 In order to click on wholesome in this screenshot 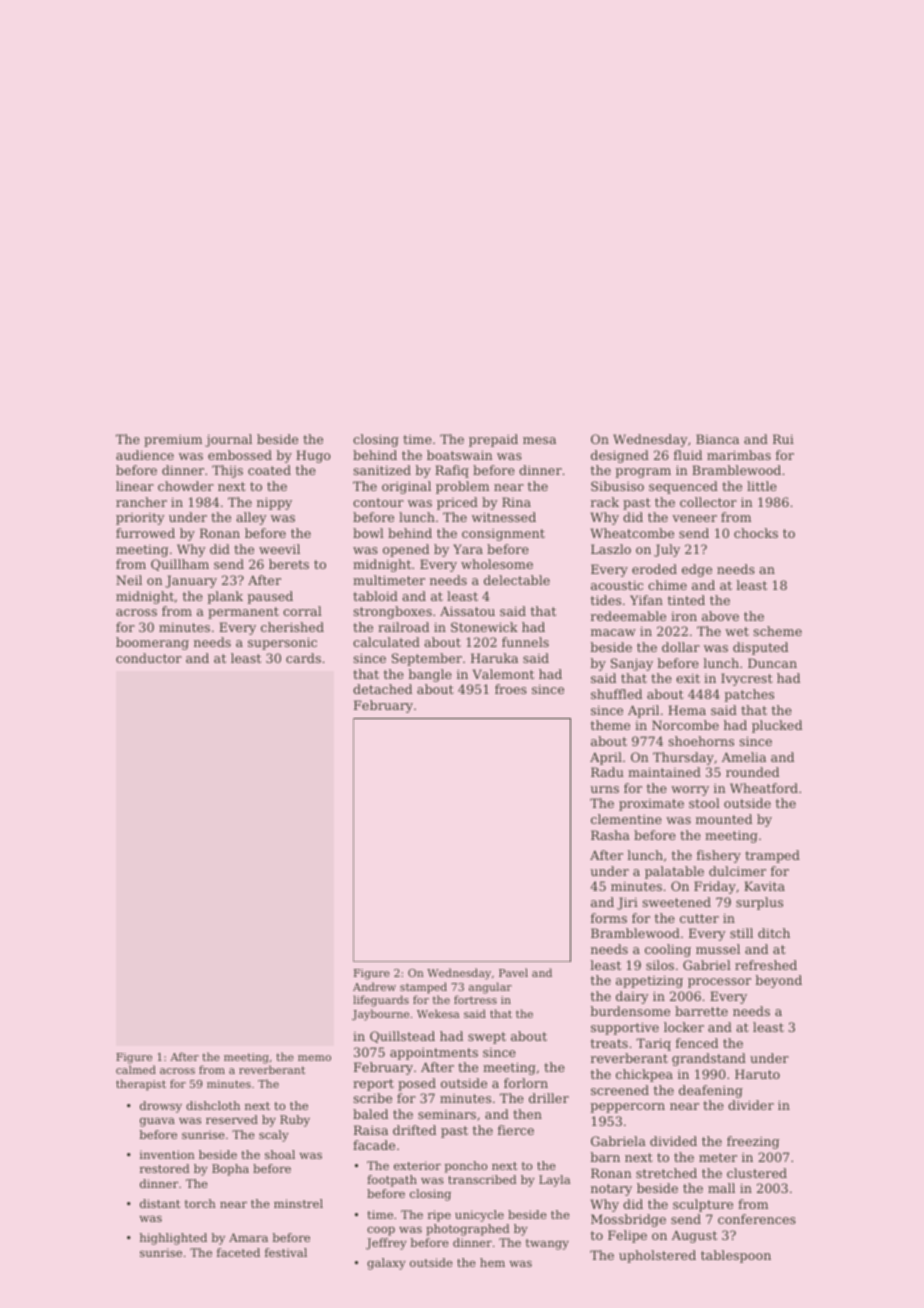, I will do `click(497, 564)`.
